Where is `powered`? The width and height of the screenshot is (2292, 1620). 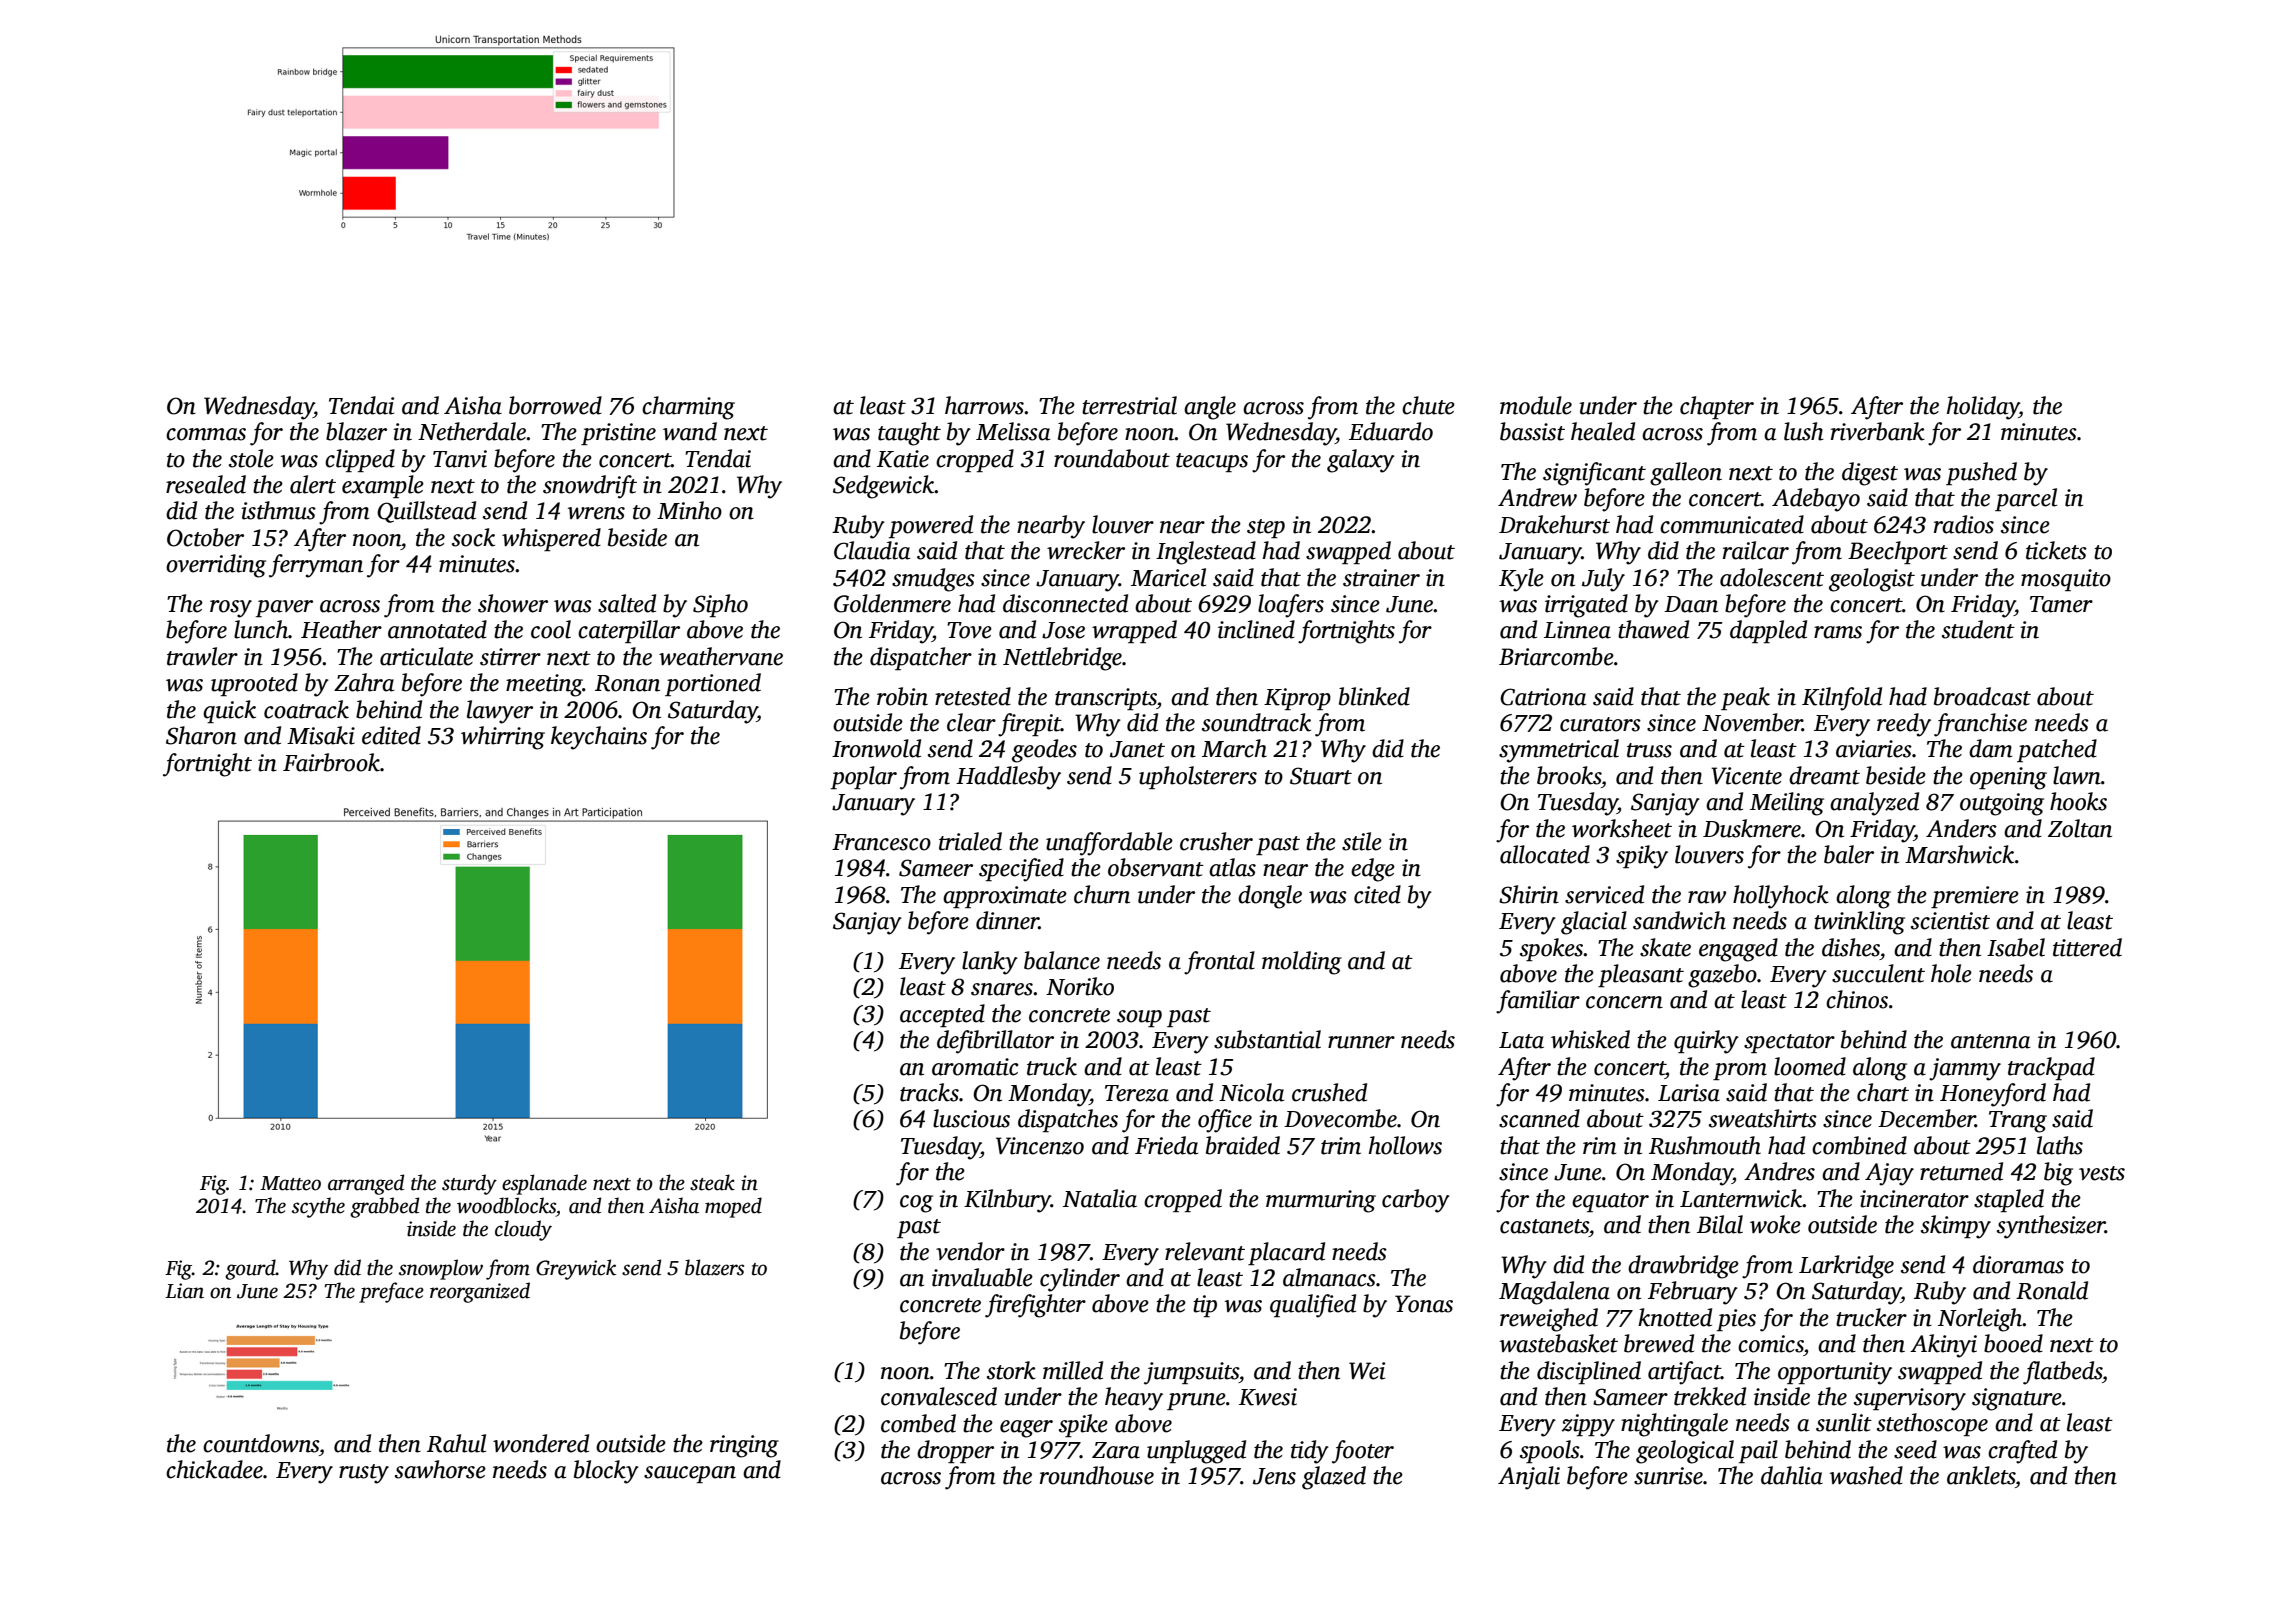 powered is located at coordinates (931, 526).
